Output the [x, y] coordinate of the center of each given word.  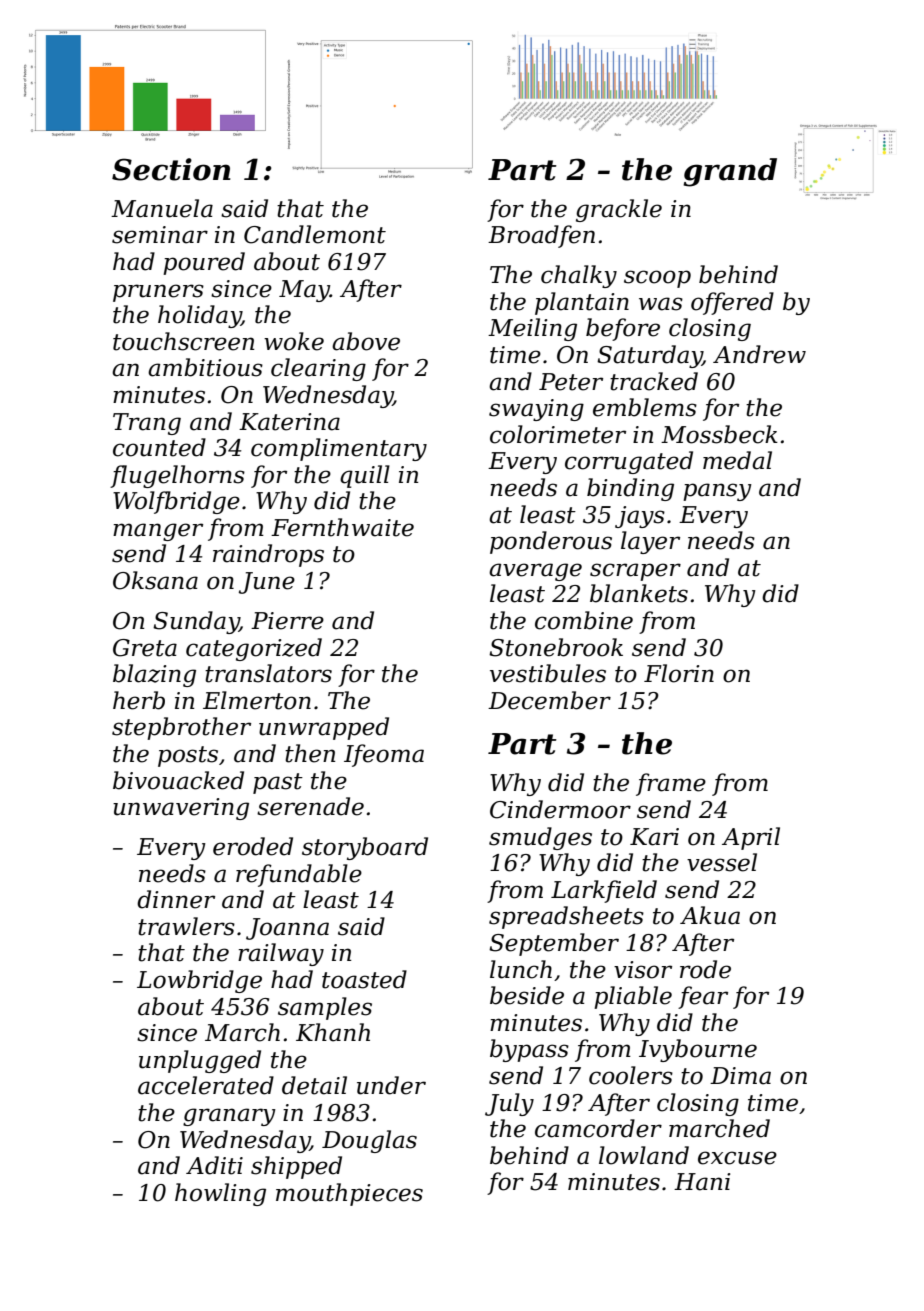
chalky [579, 276]
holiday [199, 316]
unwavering [181, 809]
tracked [654, 381]
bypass [529, 1050]
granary [229, 1117]
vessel [722, 862]
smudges [540, 838]
